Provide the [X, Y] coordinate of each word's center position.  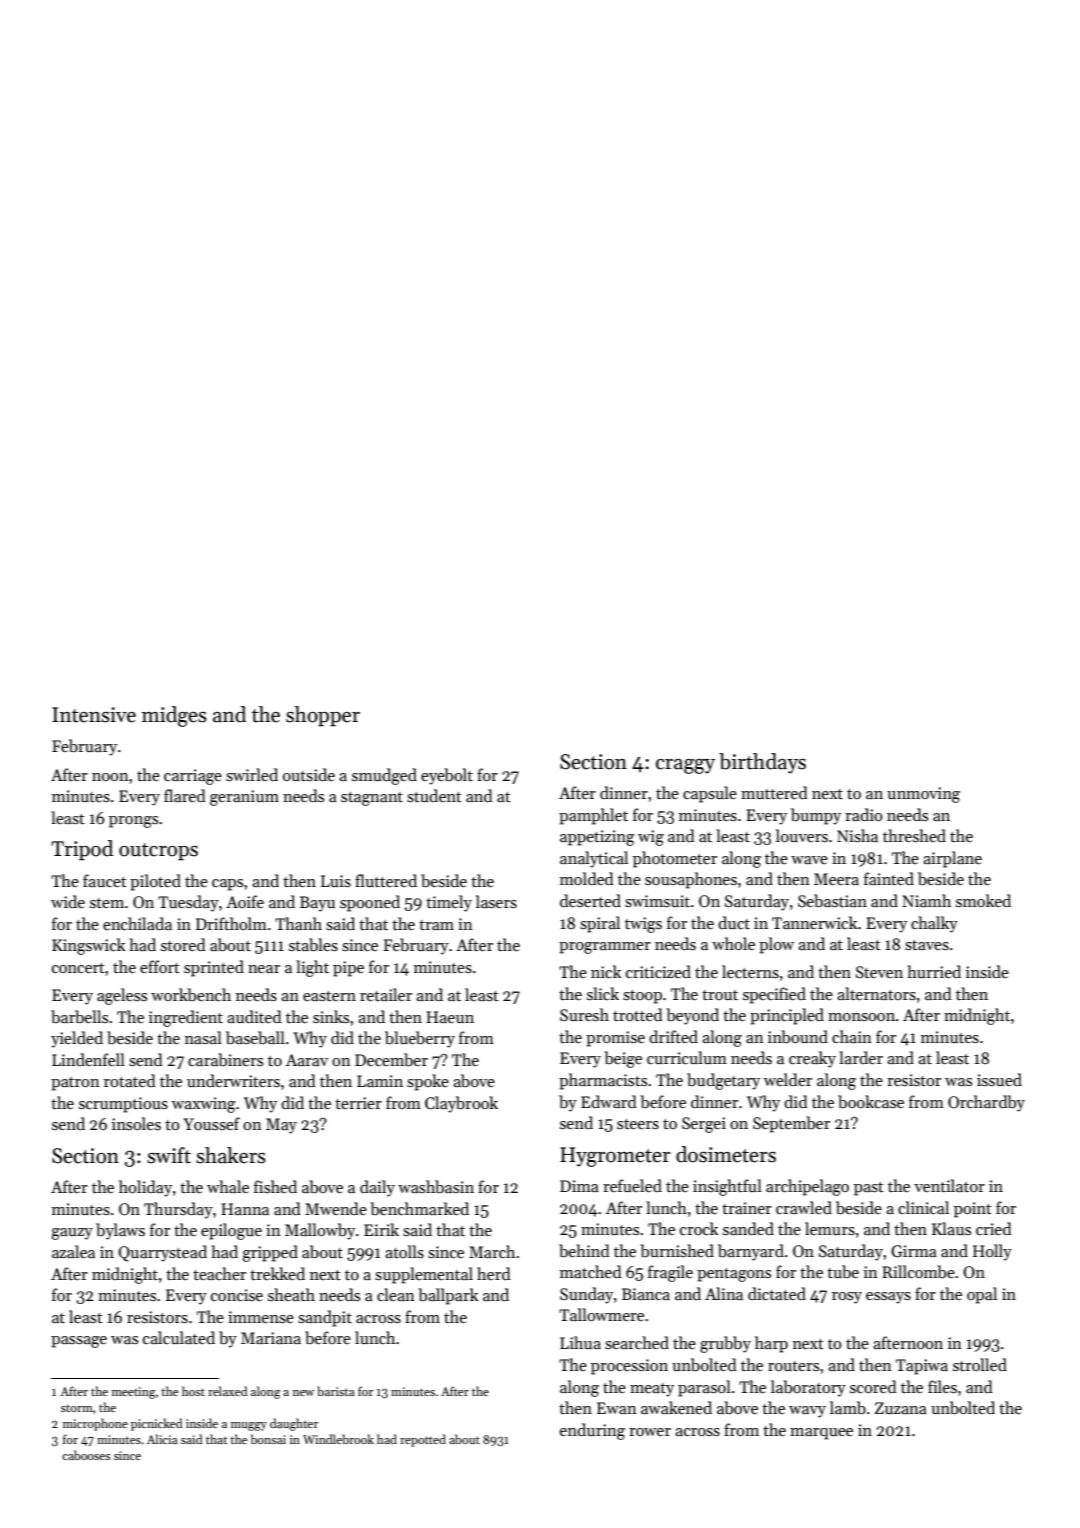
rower [650, 1432]
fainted [889, 878]
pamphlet [593, 816]
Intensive [94, 715]
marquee [821, 1434]
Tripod [82, 850]
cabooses [86, 1455]
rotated [130, 1080]
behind [584, 1250]
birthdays [762, 763]
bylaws [120, 1231]
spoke [428, 1082]
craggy [685, 766]
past [869, 1189]
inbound [798, 1037]
